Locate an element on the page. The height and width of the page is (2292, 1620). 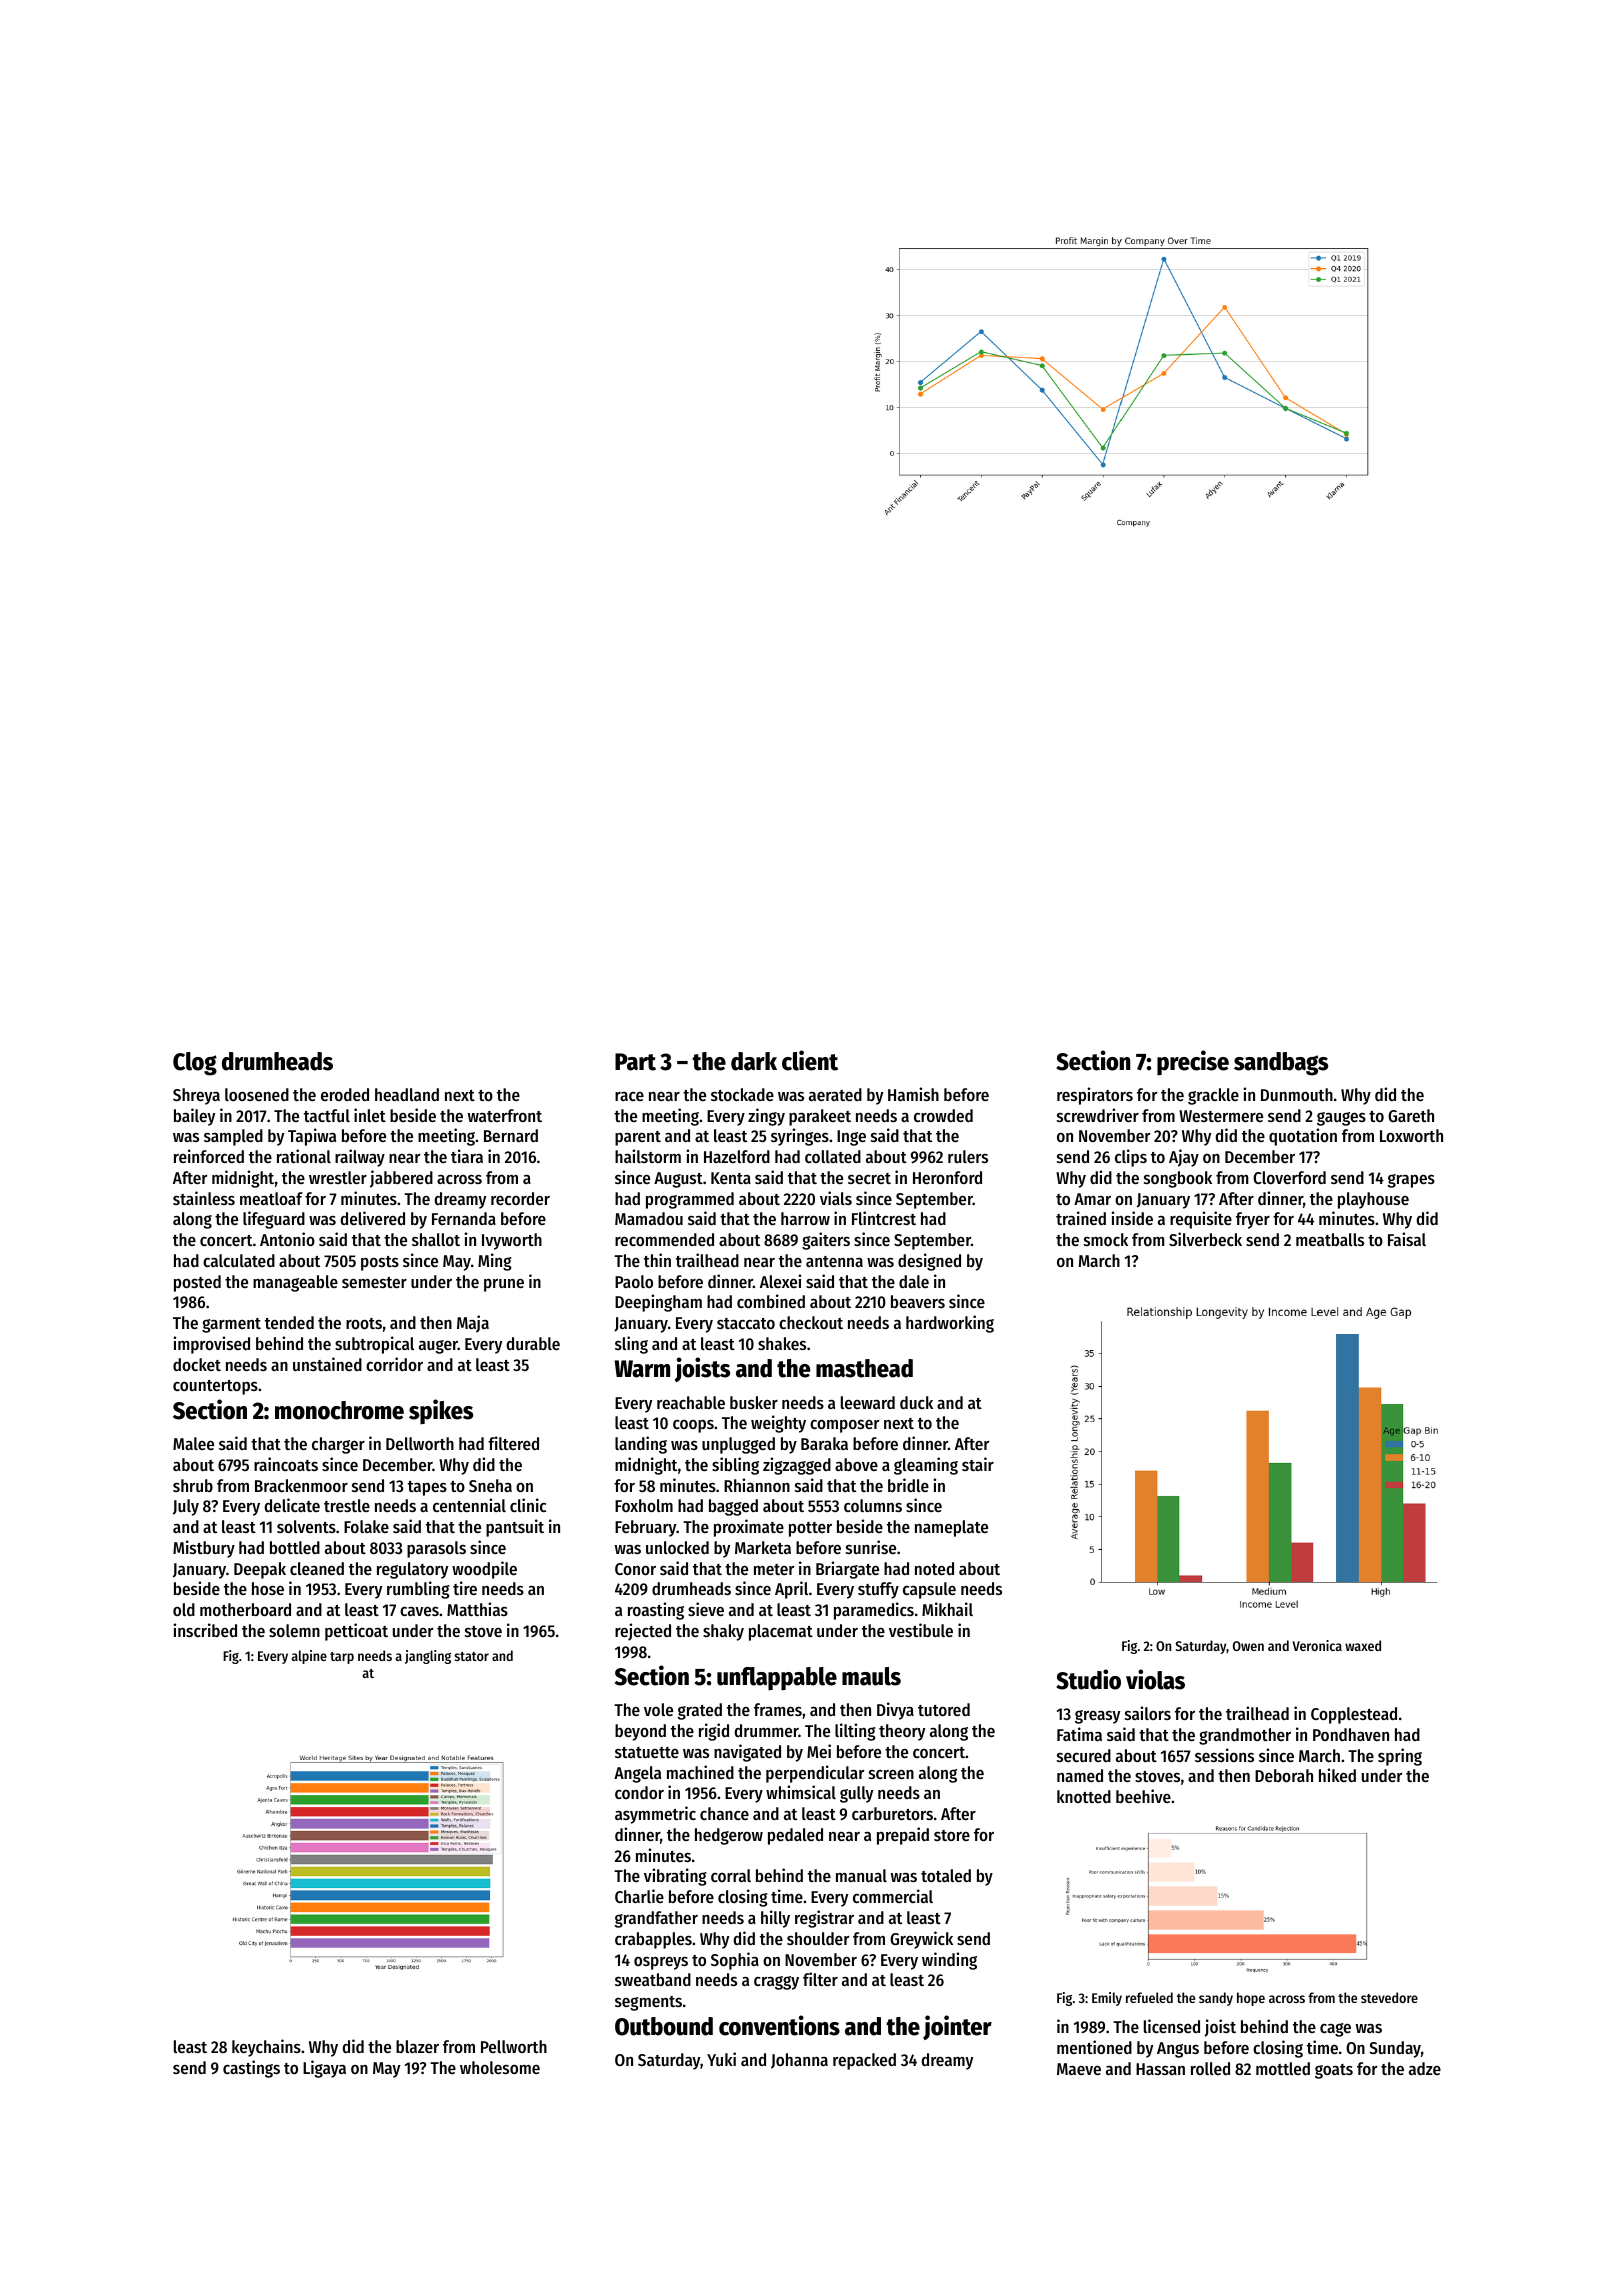
stair is located at coordinates (978, 1464).
